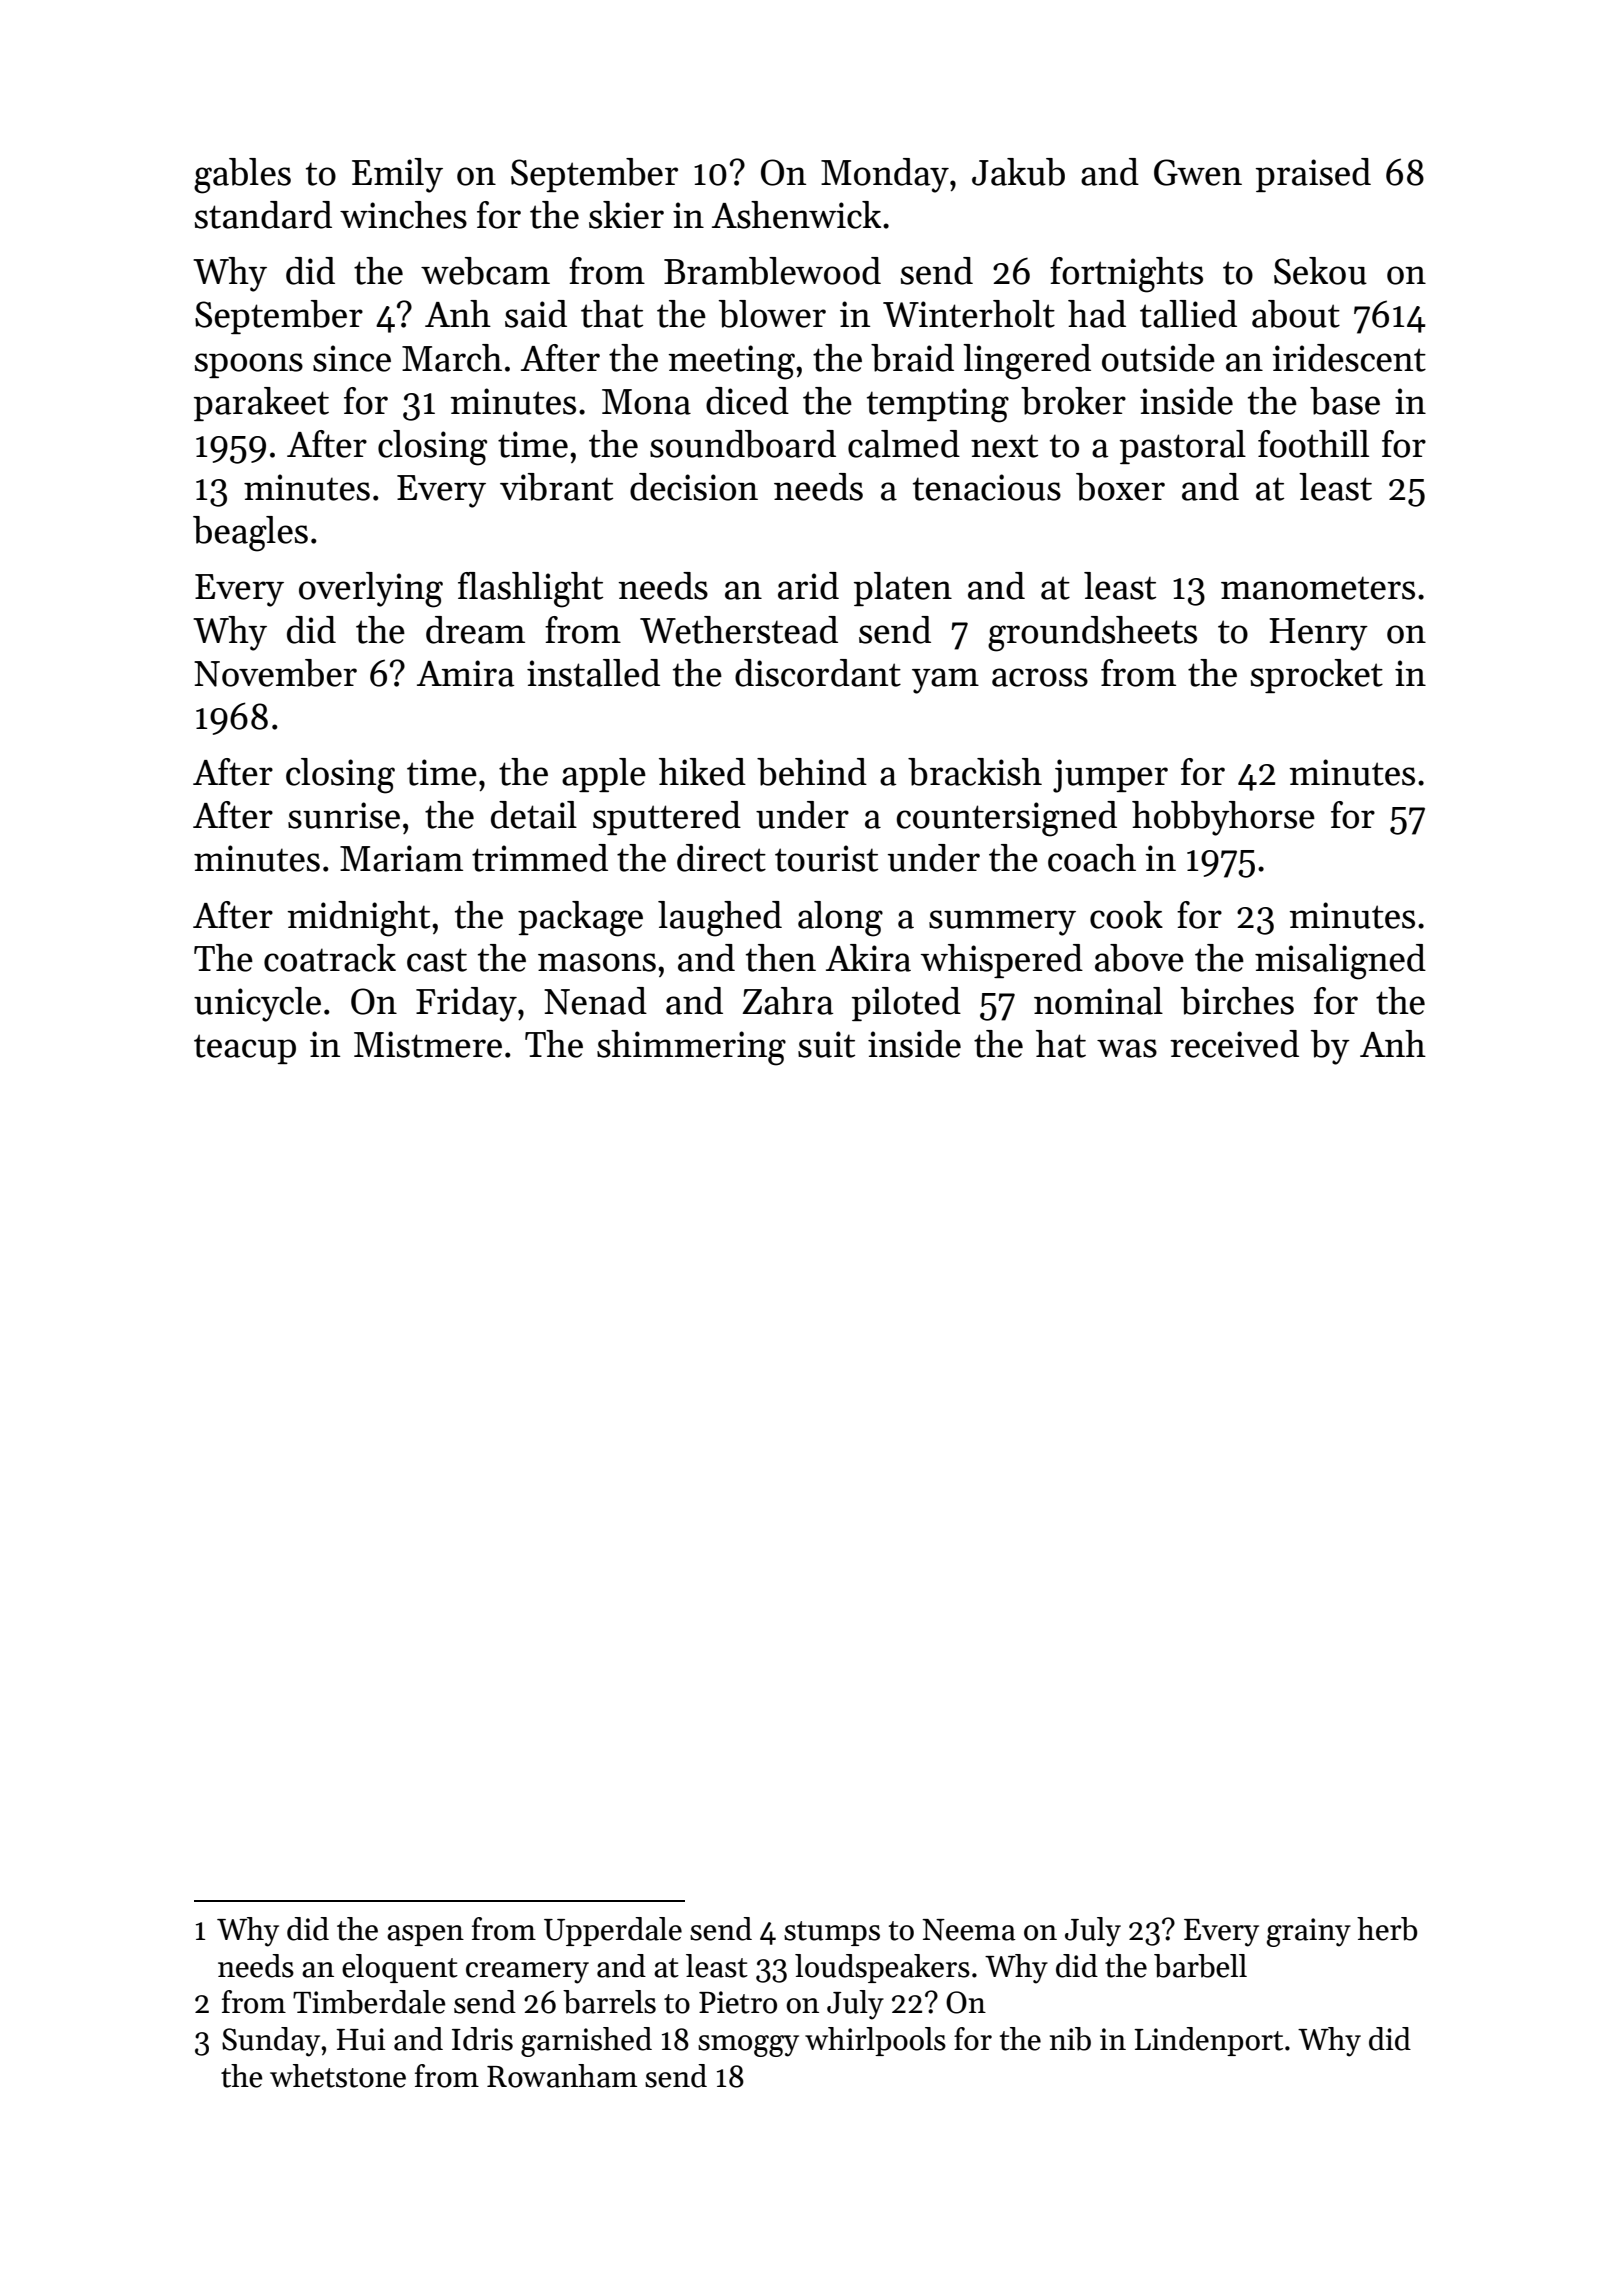  Describe the element at coordinates (646, 402) in the image. I see `Mona` at that location.
